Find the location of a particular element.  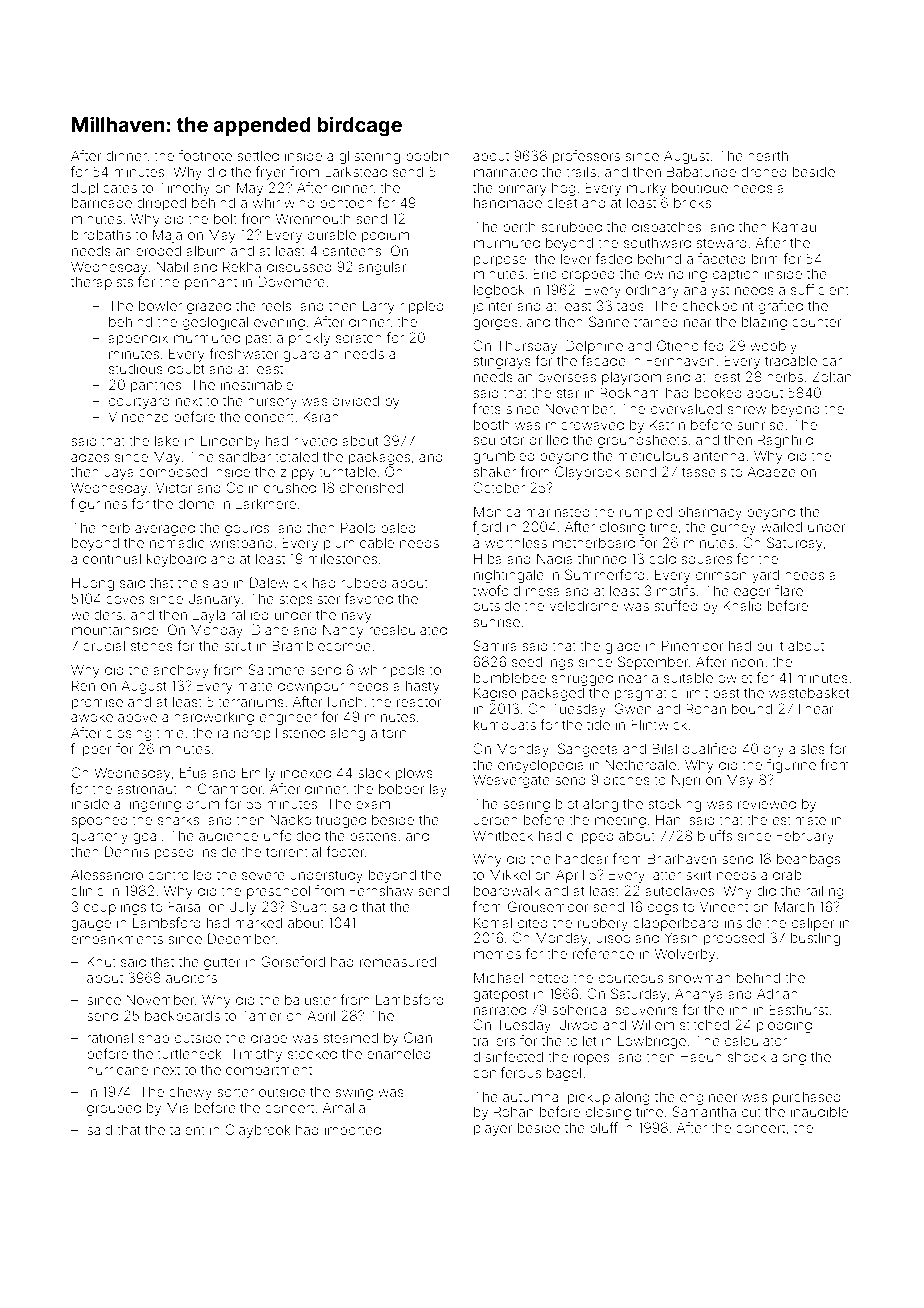

Samantha is located at coordinates (704, 1111).
